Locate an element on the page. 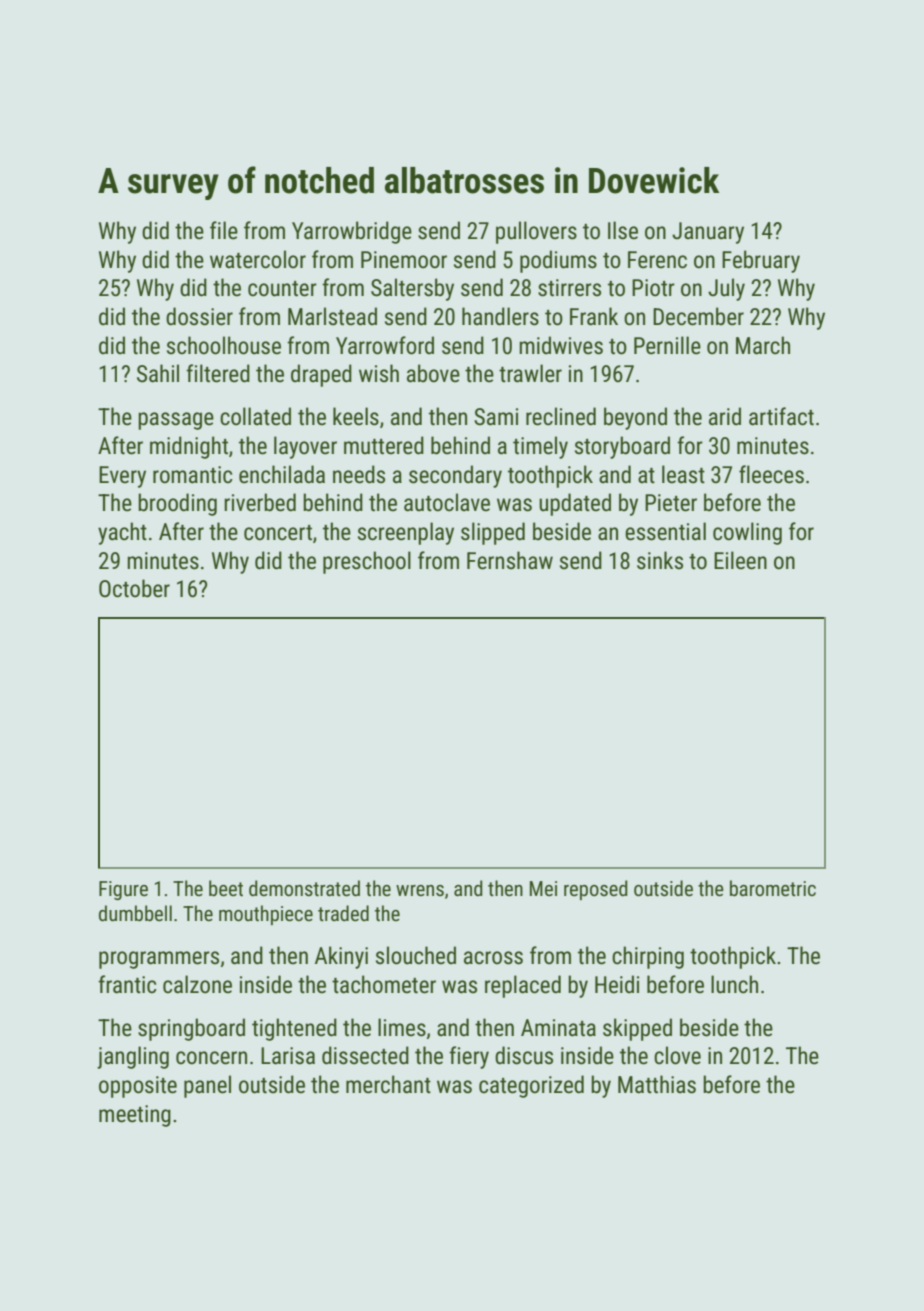  October is located at coordinates (134, 588).
